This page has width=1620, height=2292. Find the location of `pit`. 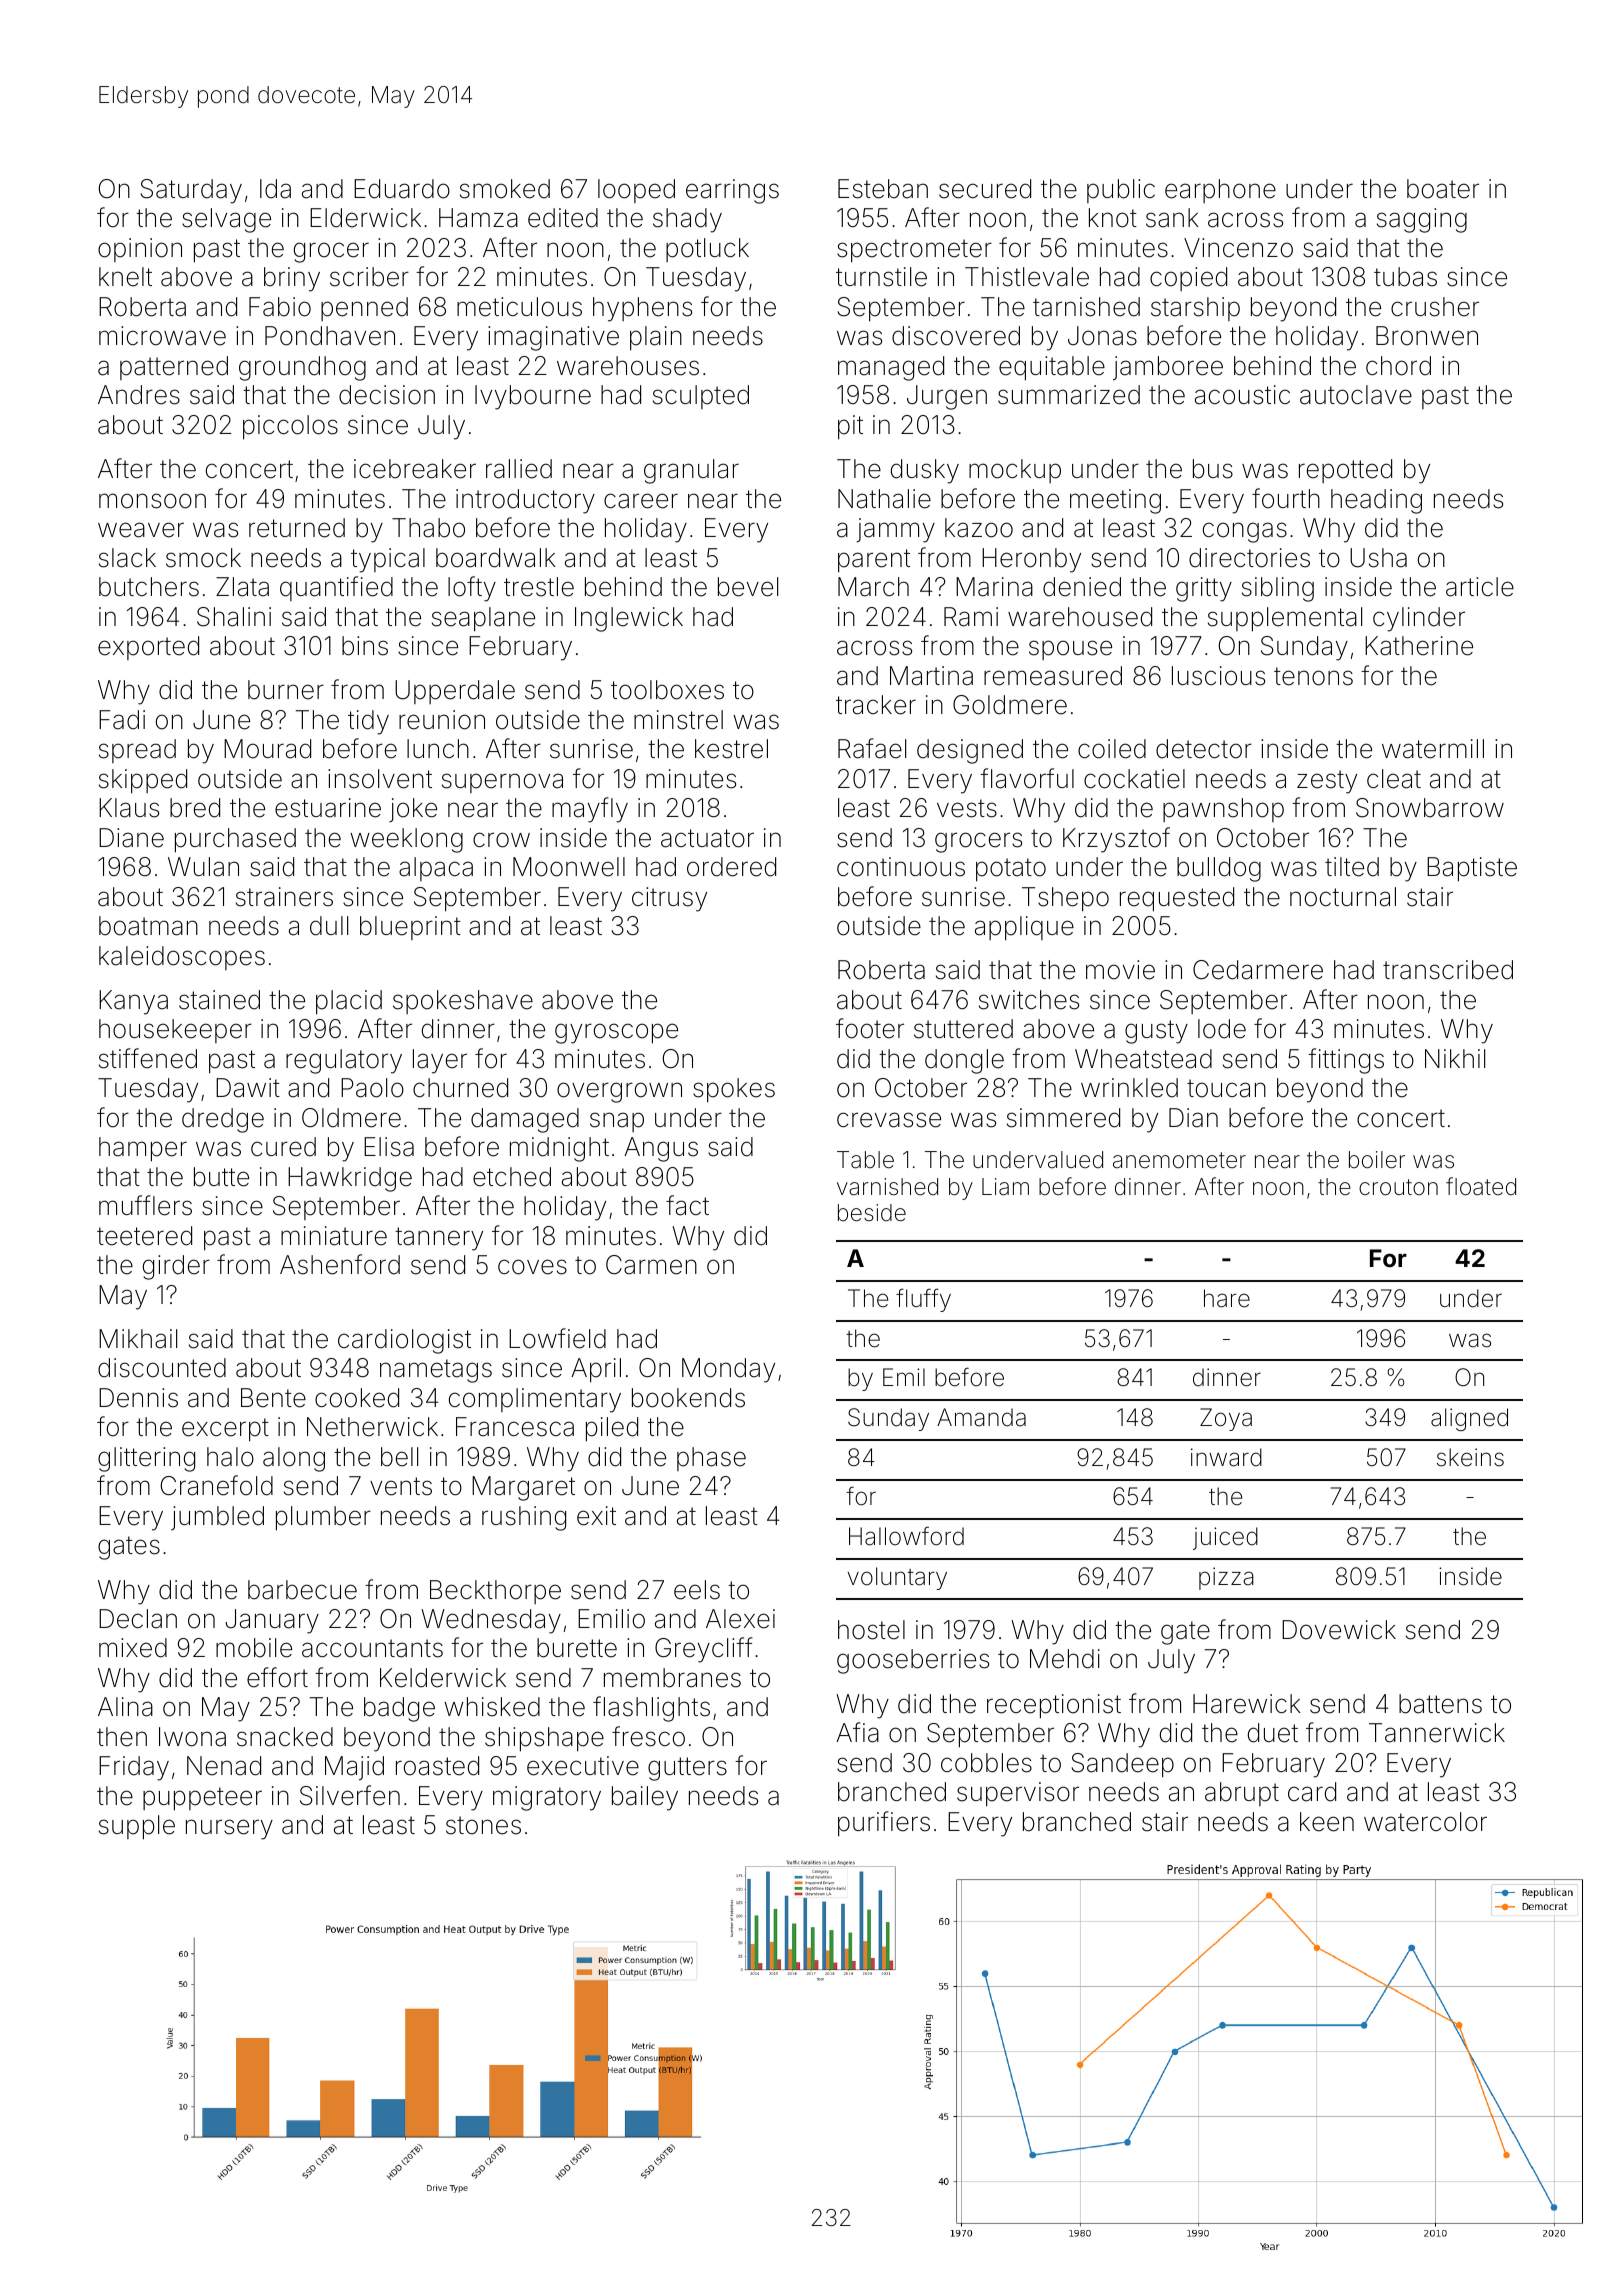

pit is located at coordinates (850, 427).
